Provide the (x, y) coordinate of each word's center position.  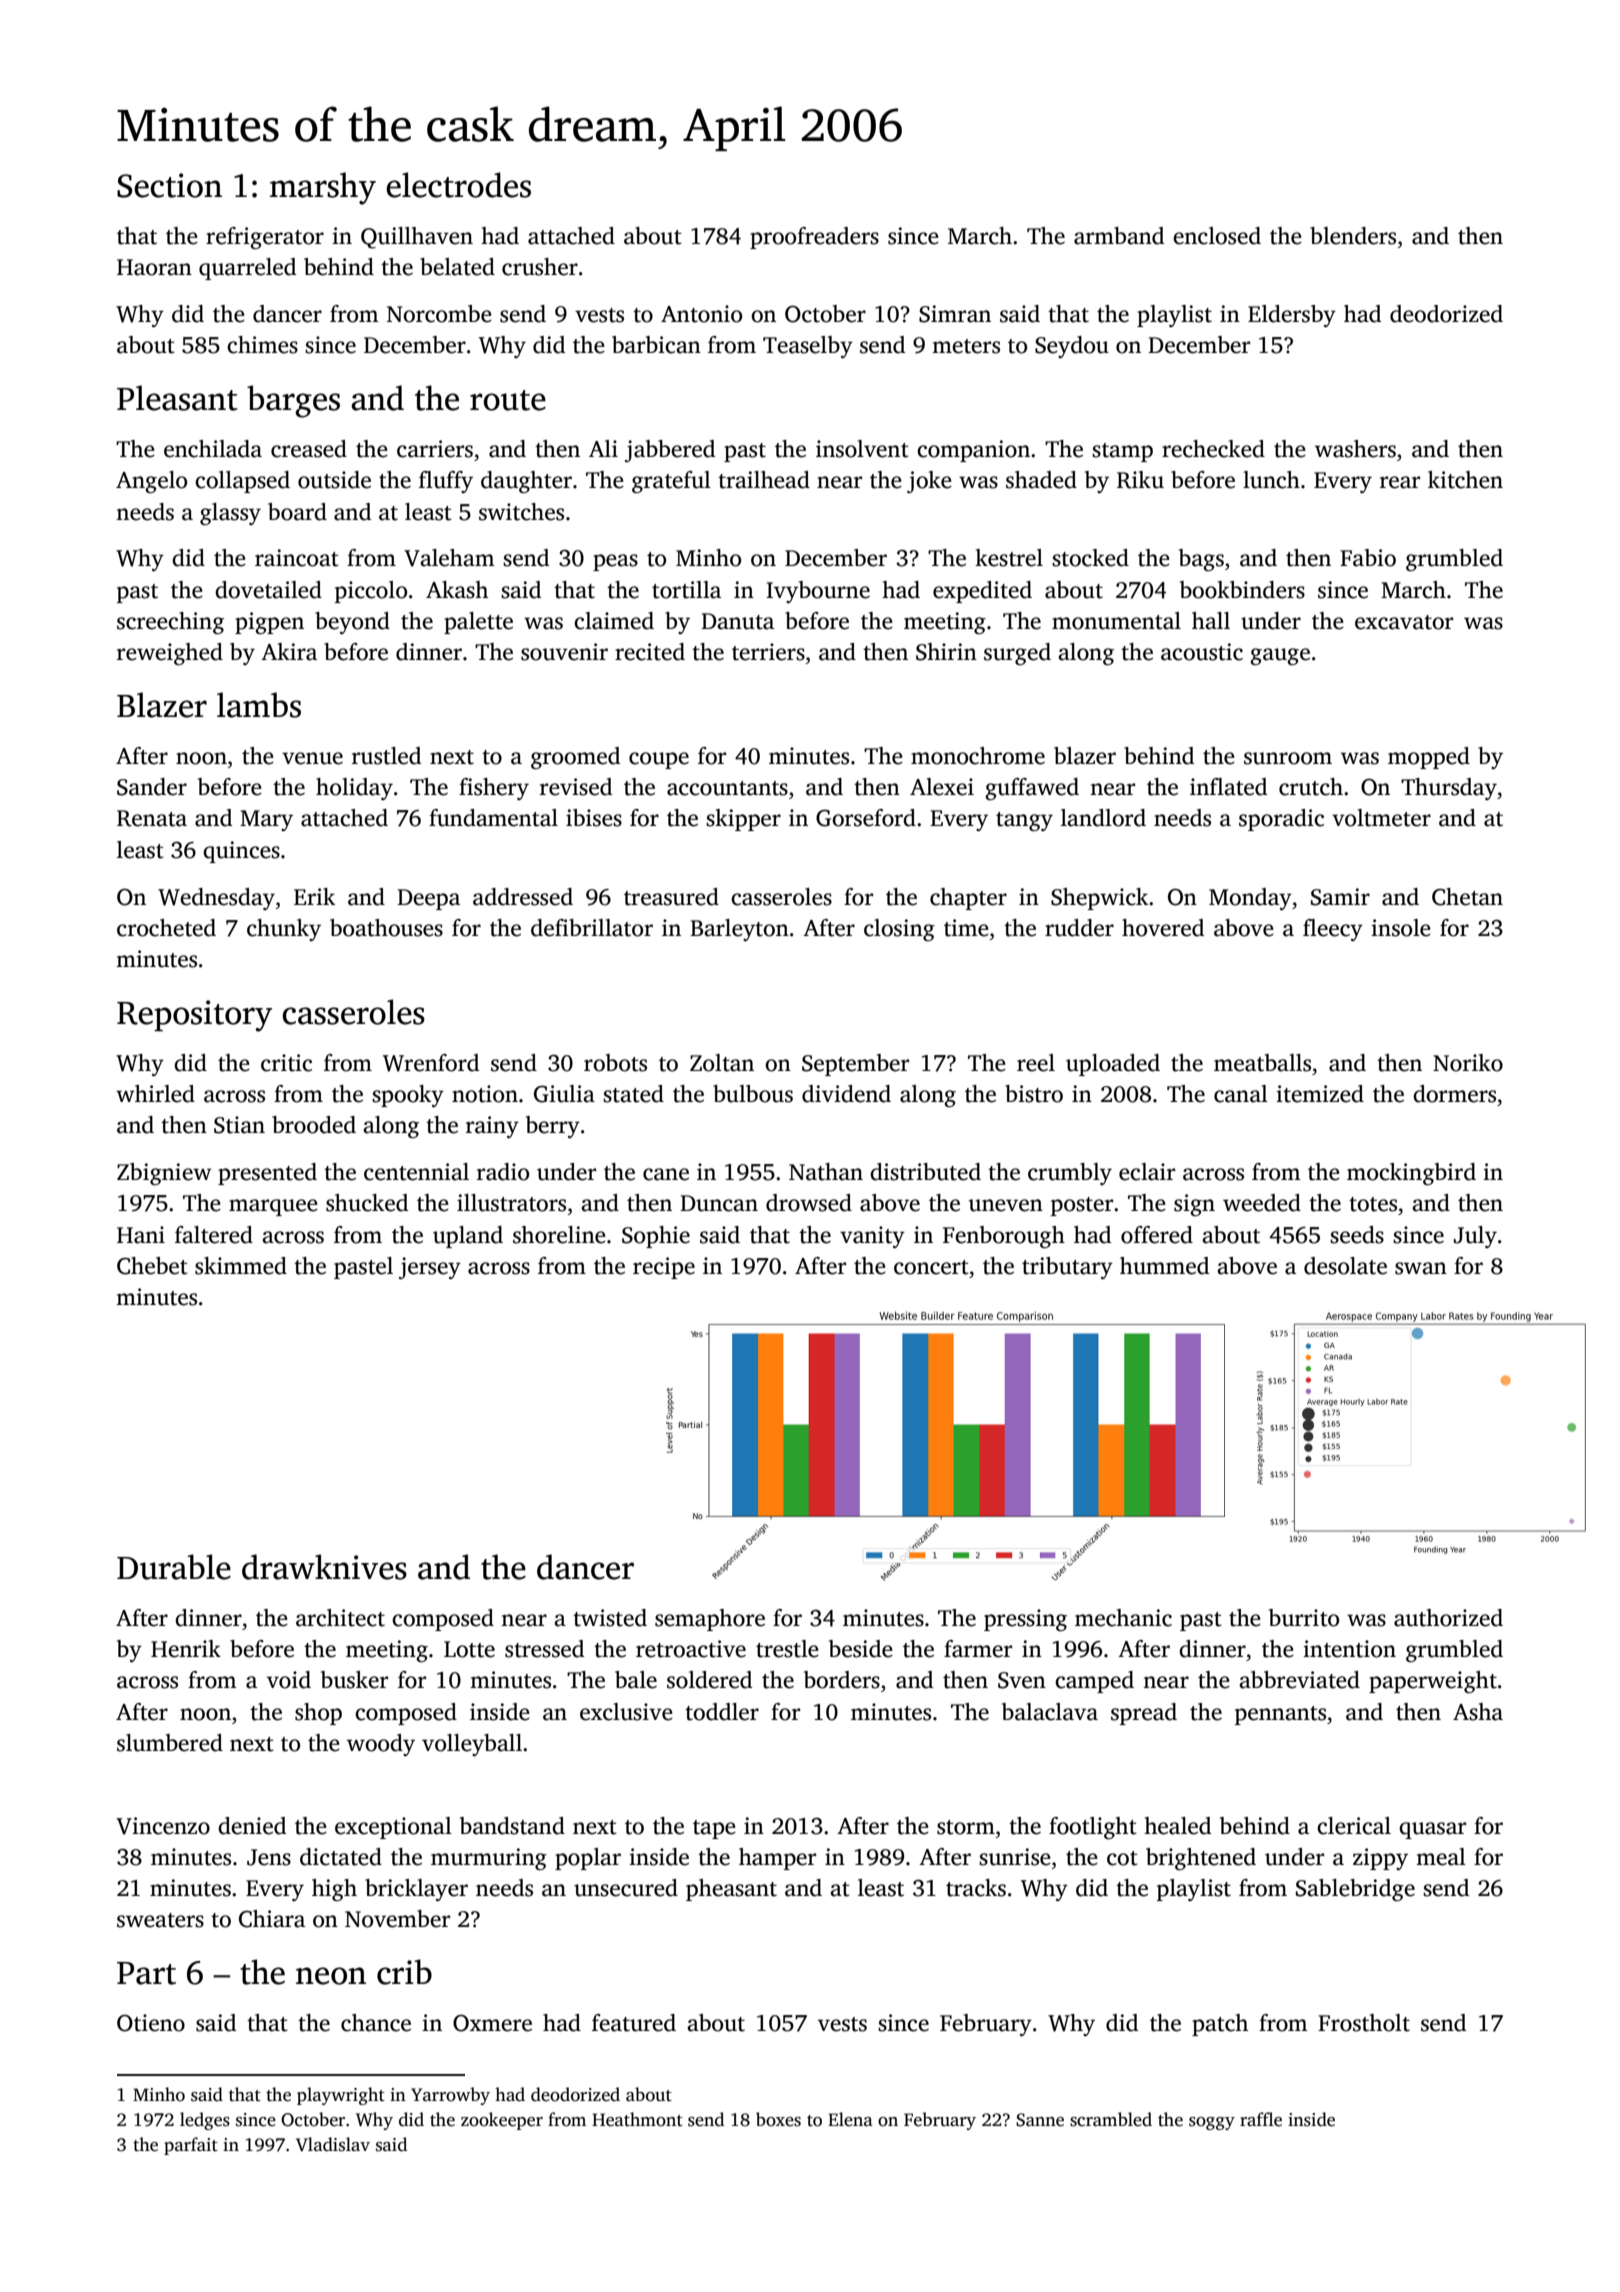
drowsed (809, 1203)
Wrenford (431, 1063)
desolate (1345, 1266)
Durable (174, 1567)
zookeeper (502, 2121)
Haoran (154, 267)
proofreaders (814, 238)
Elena (850, 2119)
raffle (1261, 2119)
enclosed (1217, 236)
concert (931, 1267)
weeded (1262, 1203)
